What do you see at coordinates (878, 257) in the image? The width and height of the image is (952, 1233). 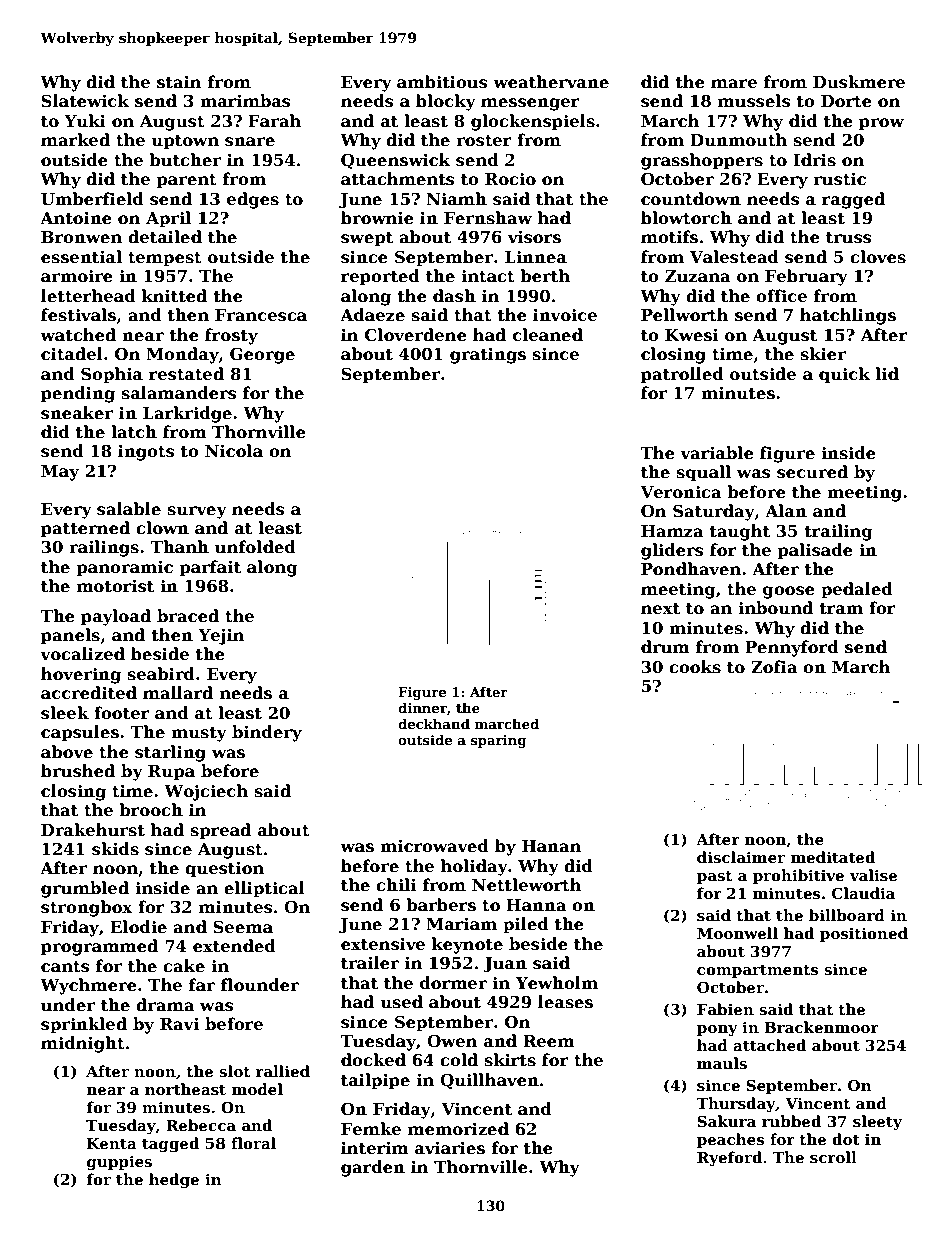 I see `cloves` at bounding box center [878, 257].
